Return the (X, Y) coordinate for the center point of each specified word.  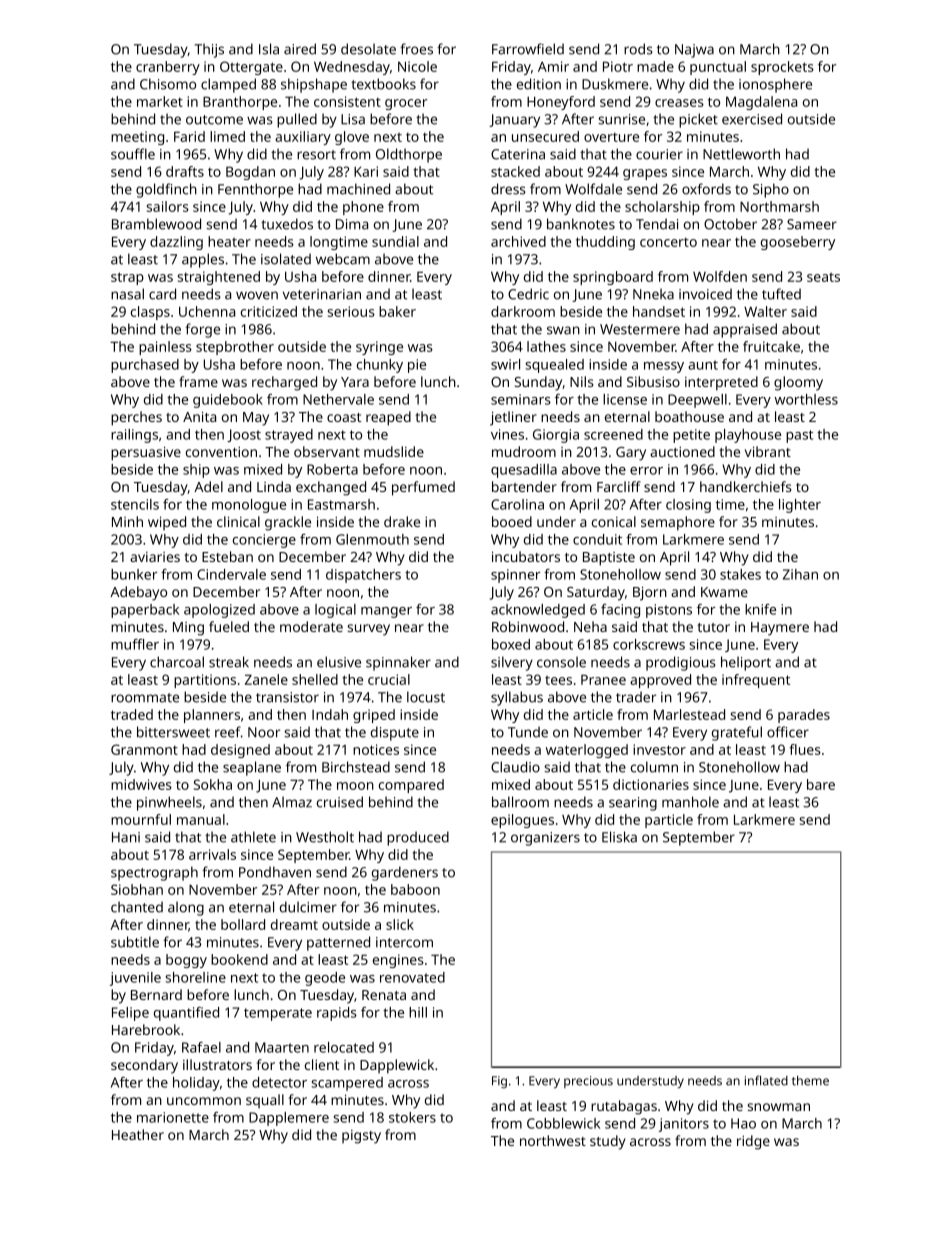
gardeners (405, 873)
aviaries (155, 557)
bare (821, 784)
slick (400, 924)
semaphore (678, 523)
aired (300, 49)
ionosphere (775, 85)
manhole (690, 802)
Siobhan (137, 889)
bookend (239, 959)
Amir (553, 66)
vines (507, 434)
